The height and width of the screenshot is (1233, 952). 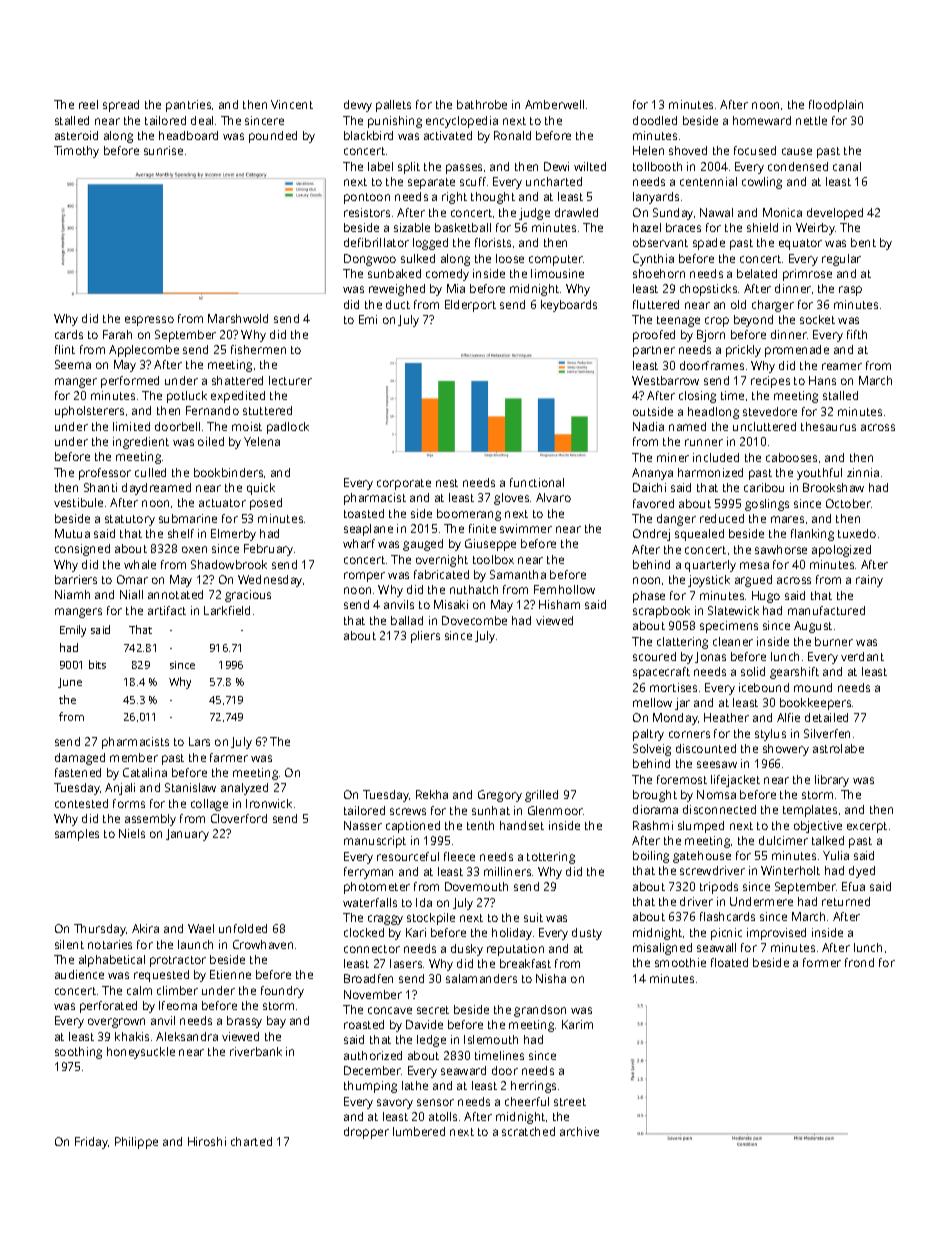 I want to click on bits, so click(x=97, y=664).
